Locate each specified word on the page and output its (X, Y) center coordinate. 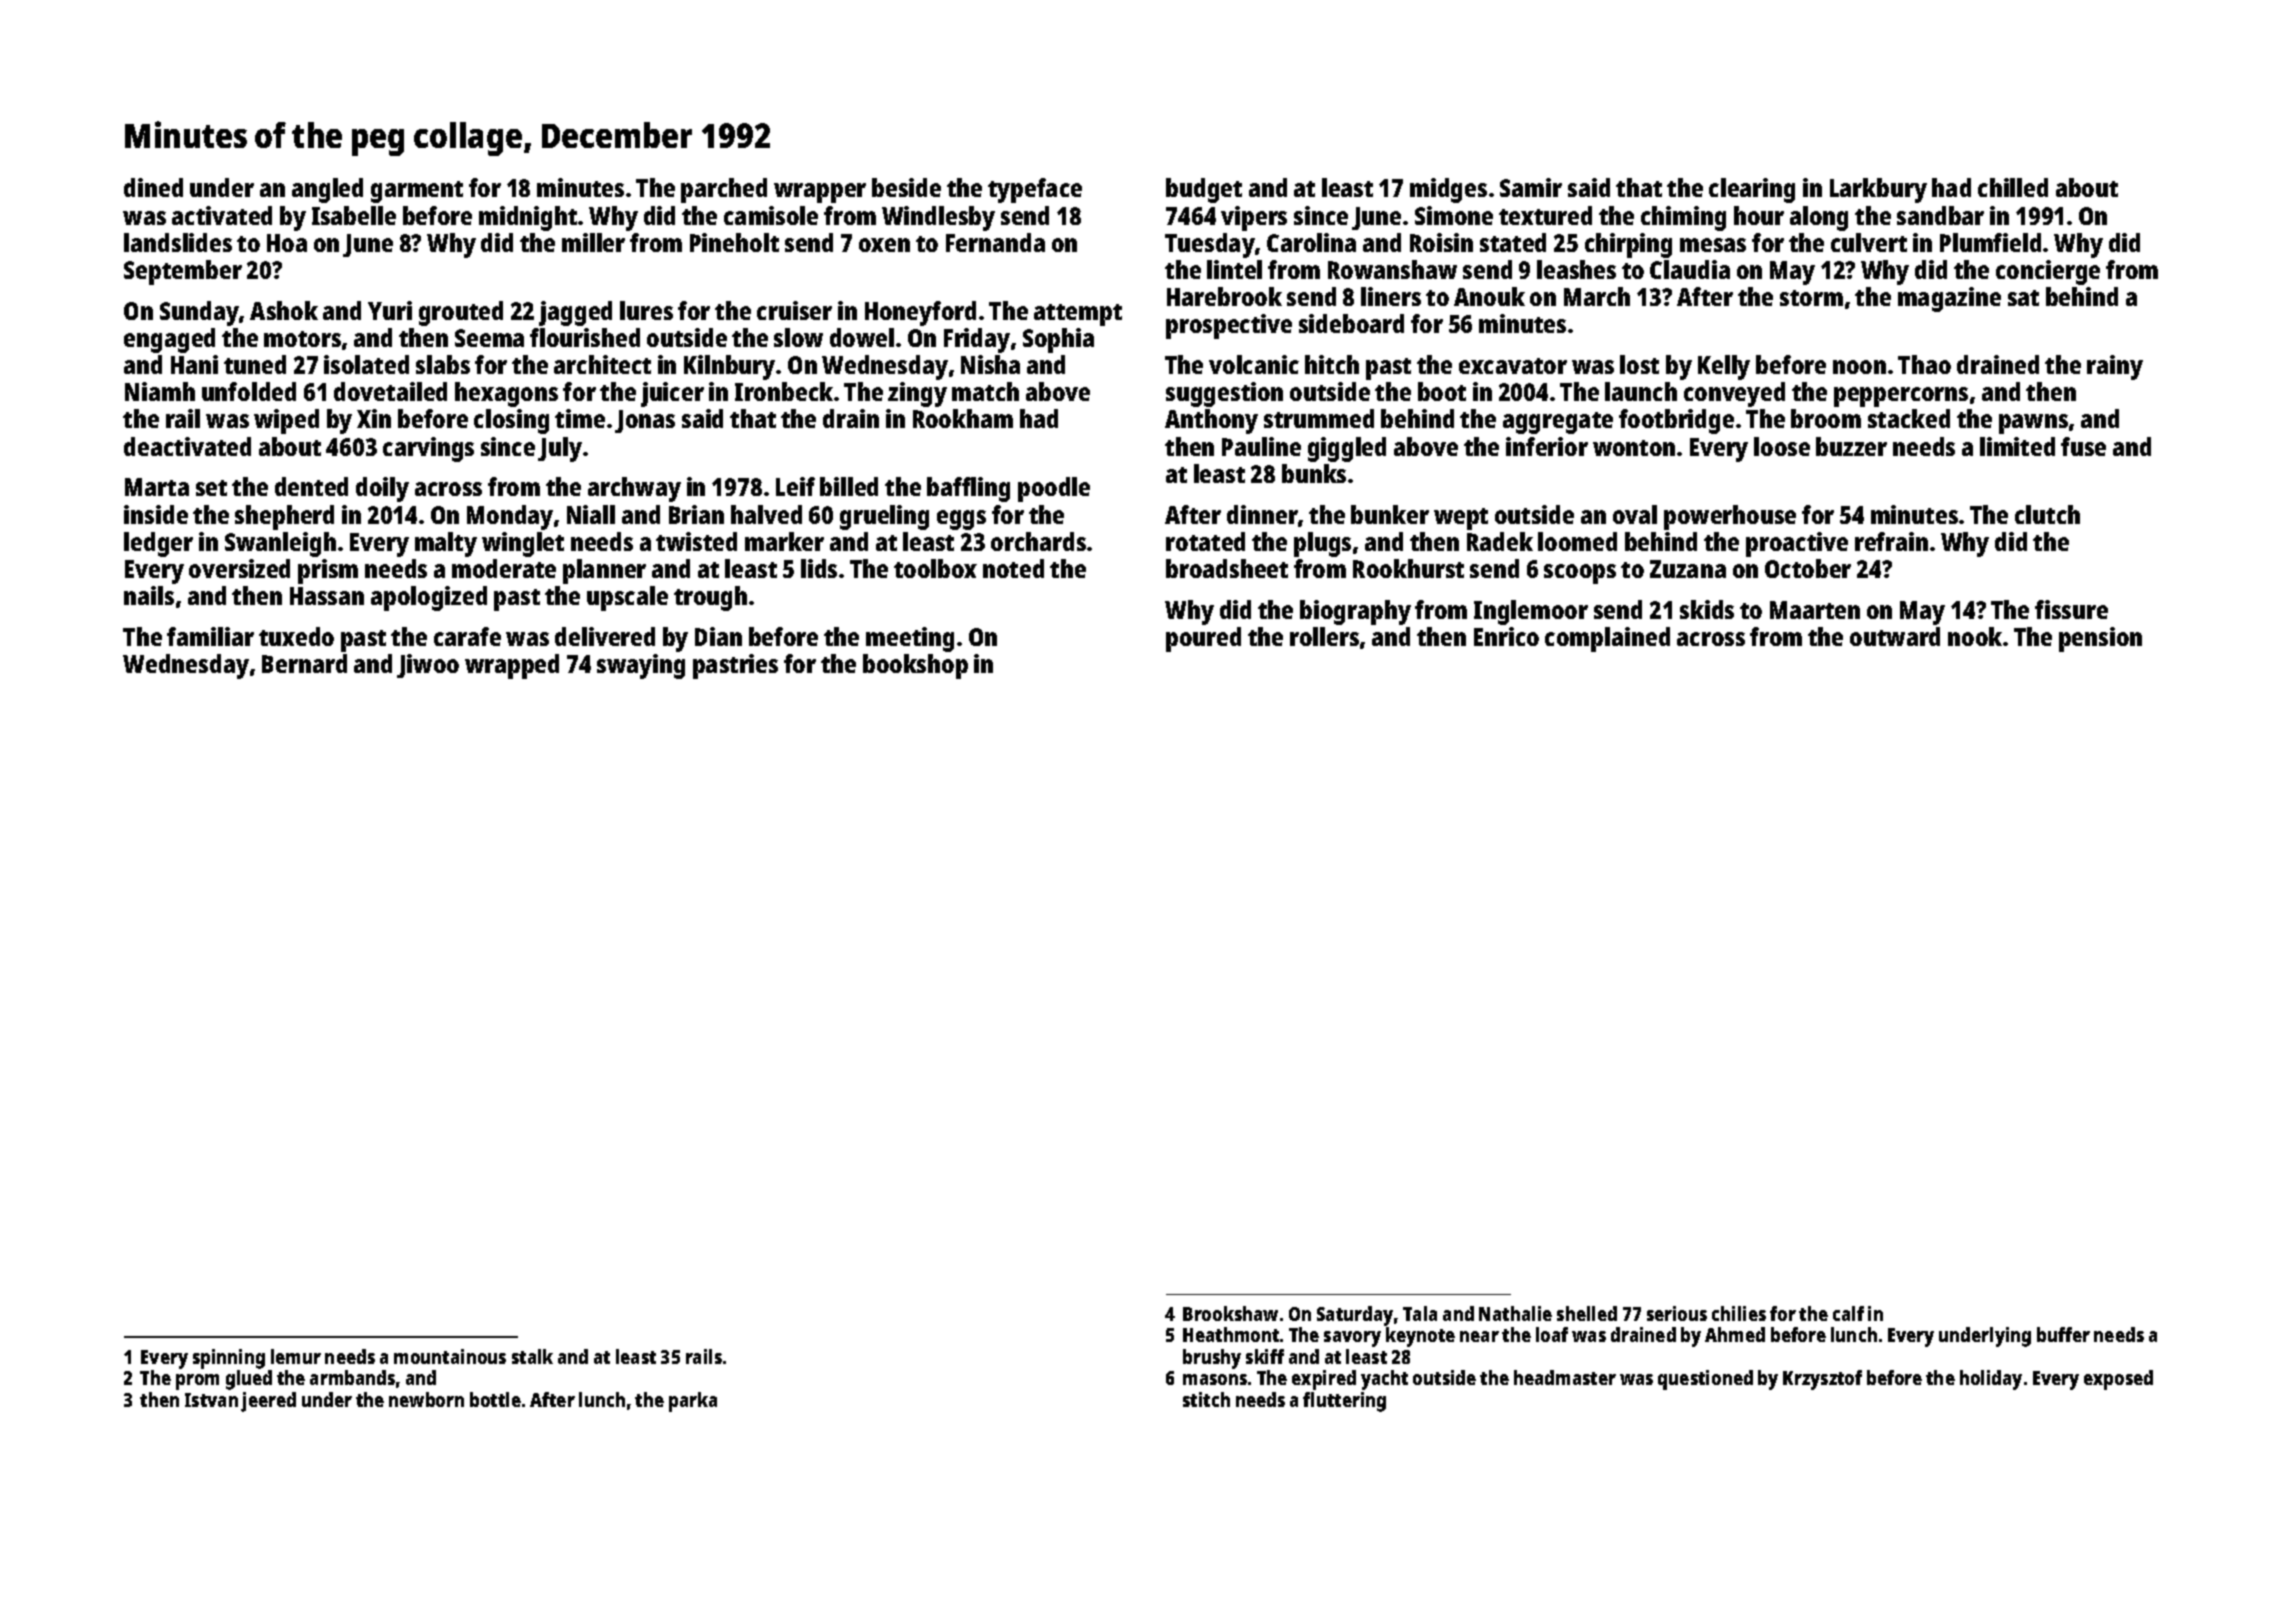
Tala (1420, 1313)
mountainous (450, 1356)
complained (1607, 639)
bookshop (915, 666)
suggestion (1224, 394)
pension (2100, 639)
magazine (1949, 299)
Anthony (1211, 421)
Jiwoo (428, 666)
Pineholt (734, 242)
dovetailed (390, 391)
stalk (532, 1356)
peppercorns (1901, 397)
